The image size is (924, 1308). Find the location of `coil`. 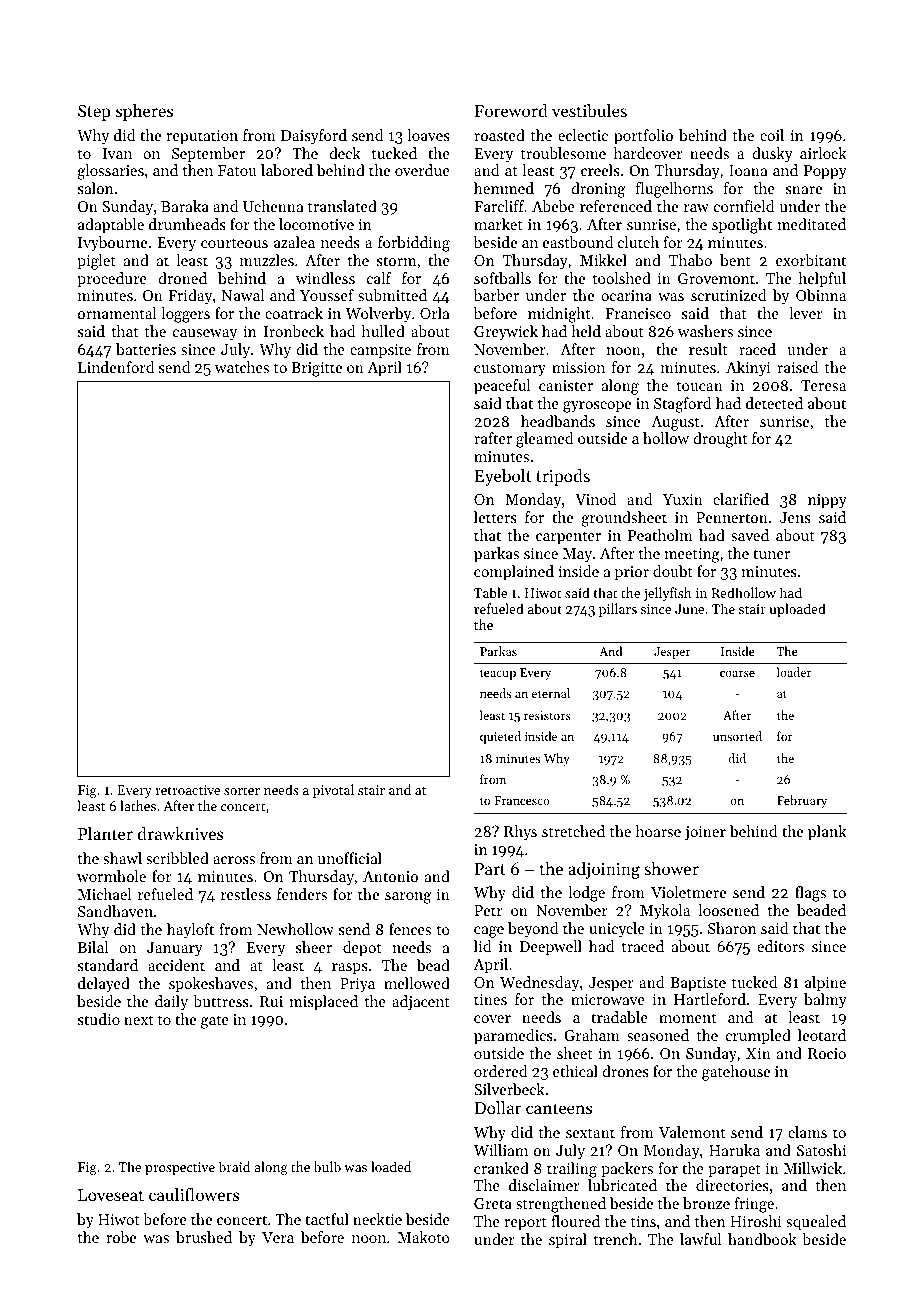

coil is located at coordinates (772, 135).
